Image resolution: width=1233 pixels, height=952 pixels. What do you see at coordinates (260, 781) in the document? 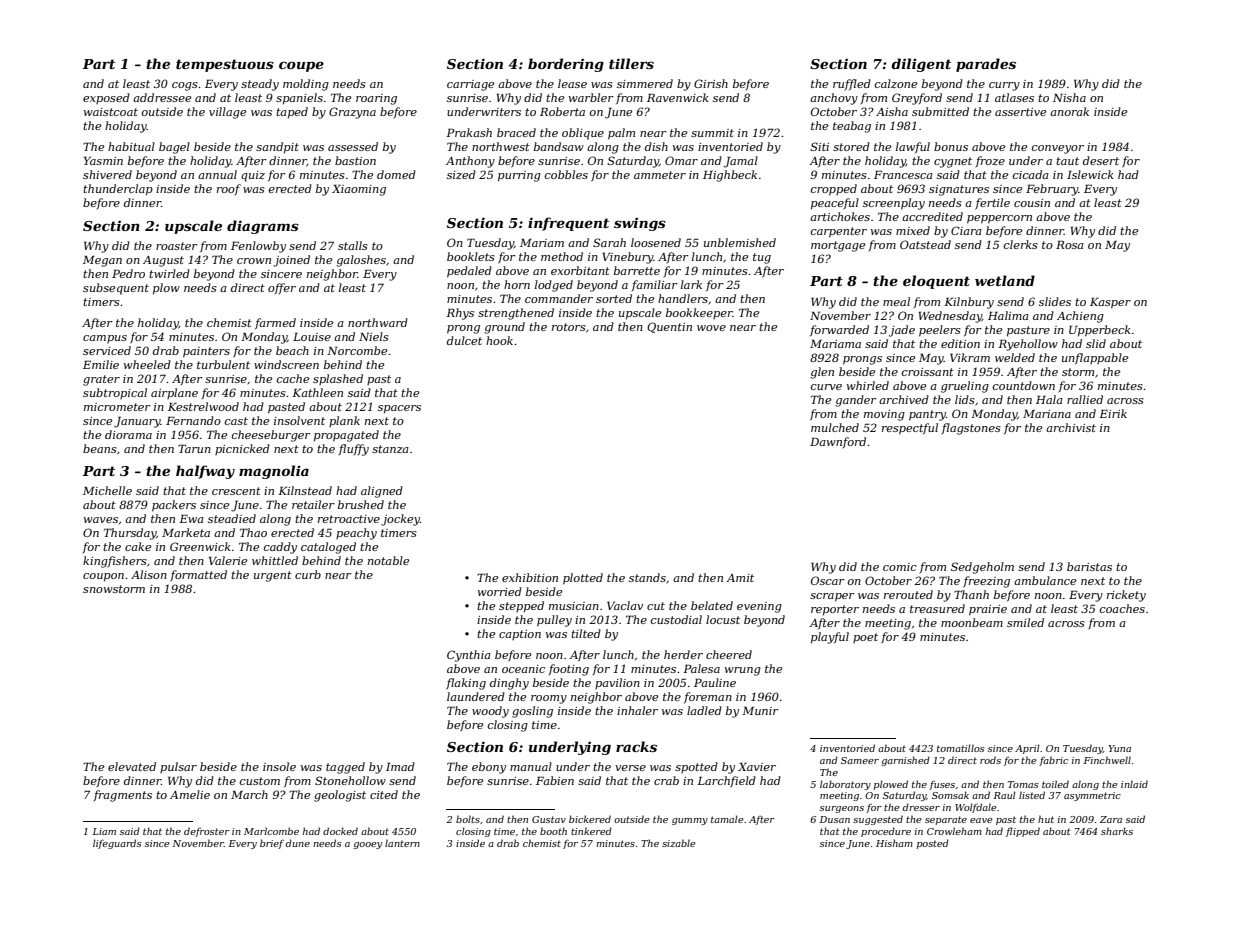
I see `custom` at bounding box center [260, 781].
